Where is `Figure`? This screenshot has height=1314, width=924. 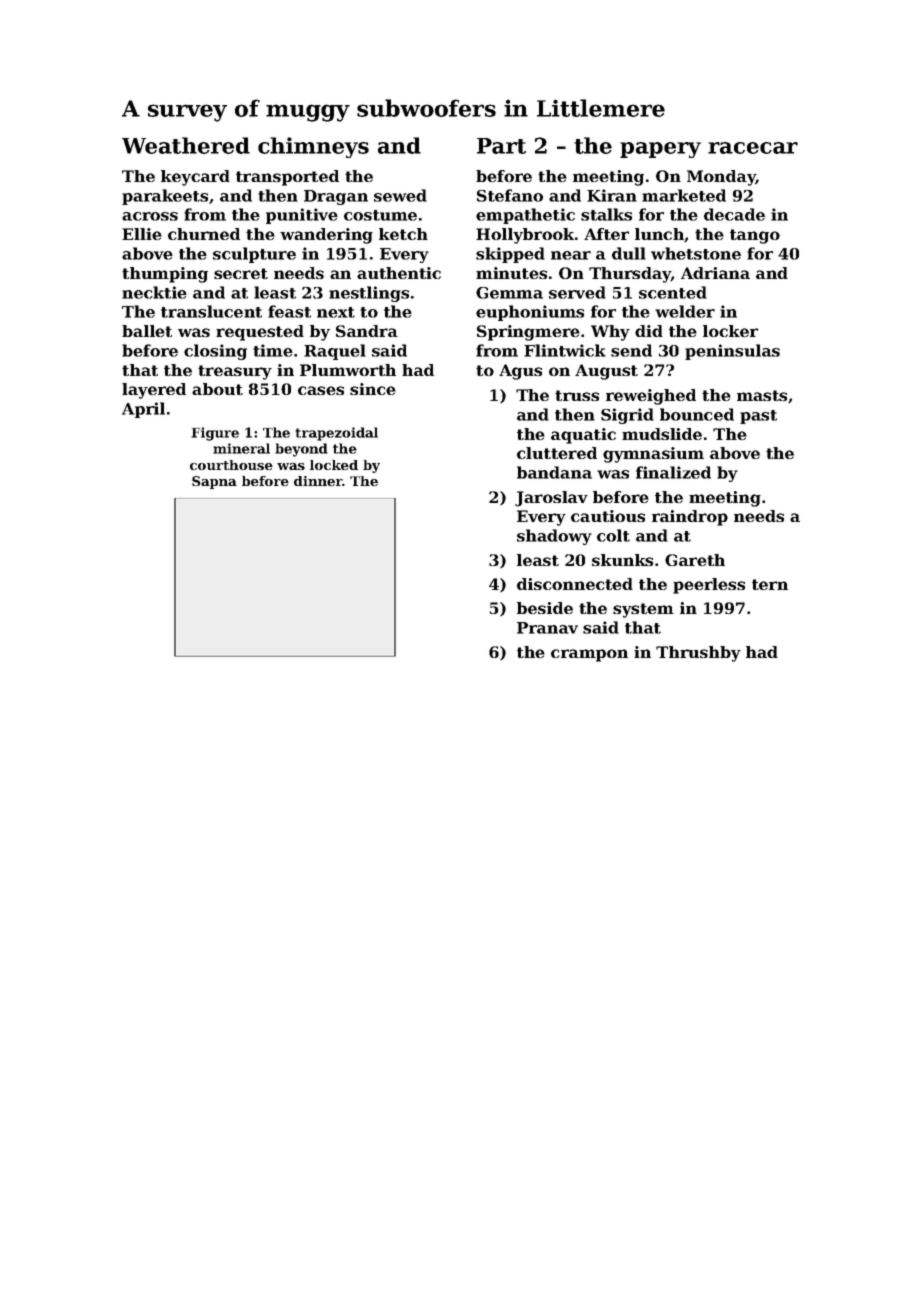 Figure is located at coordinates (215, 434).
